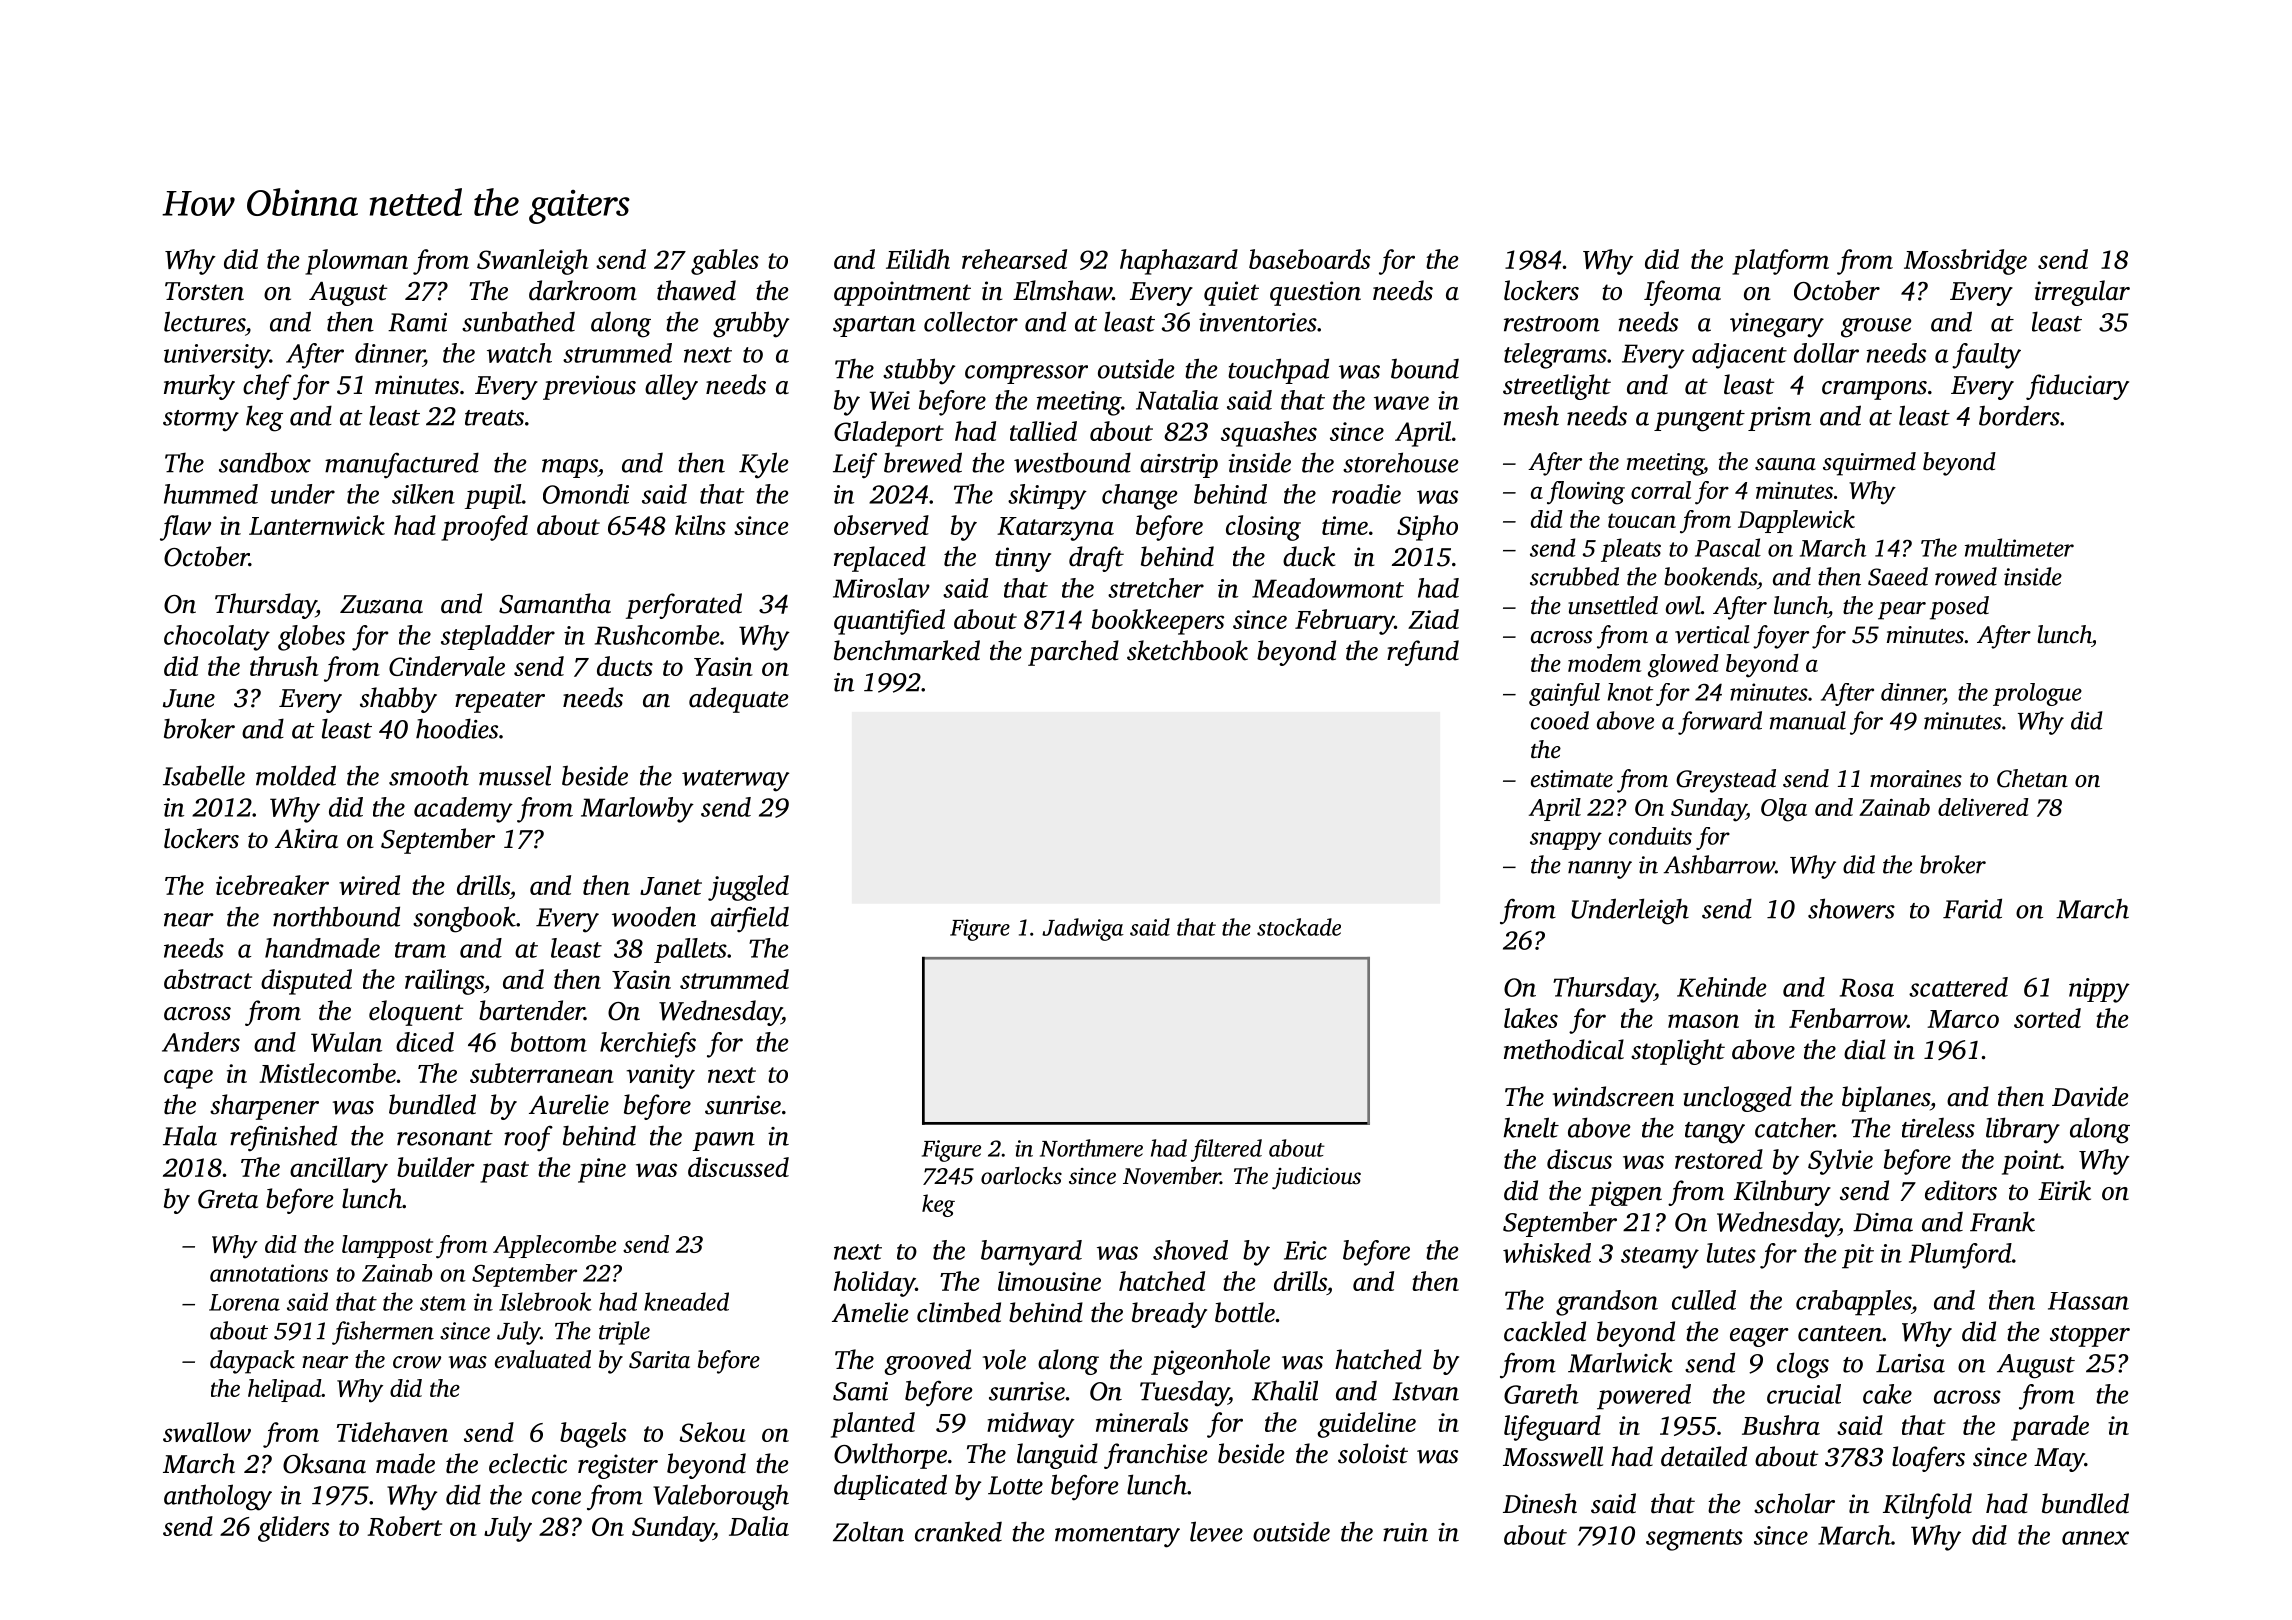 Image resolution: width=2292 pixels, height=1620 pixels. I want to click on eager, so click(1759, 1337).
